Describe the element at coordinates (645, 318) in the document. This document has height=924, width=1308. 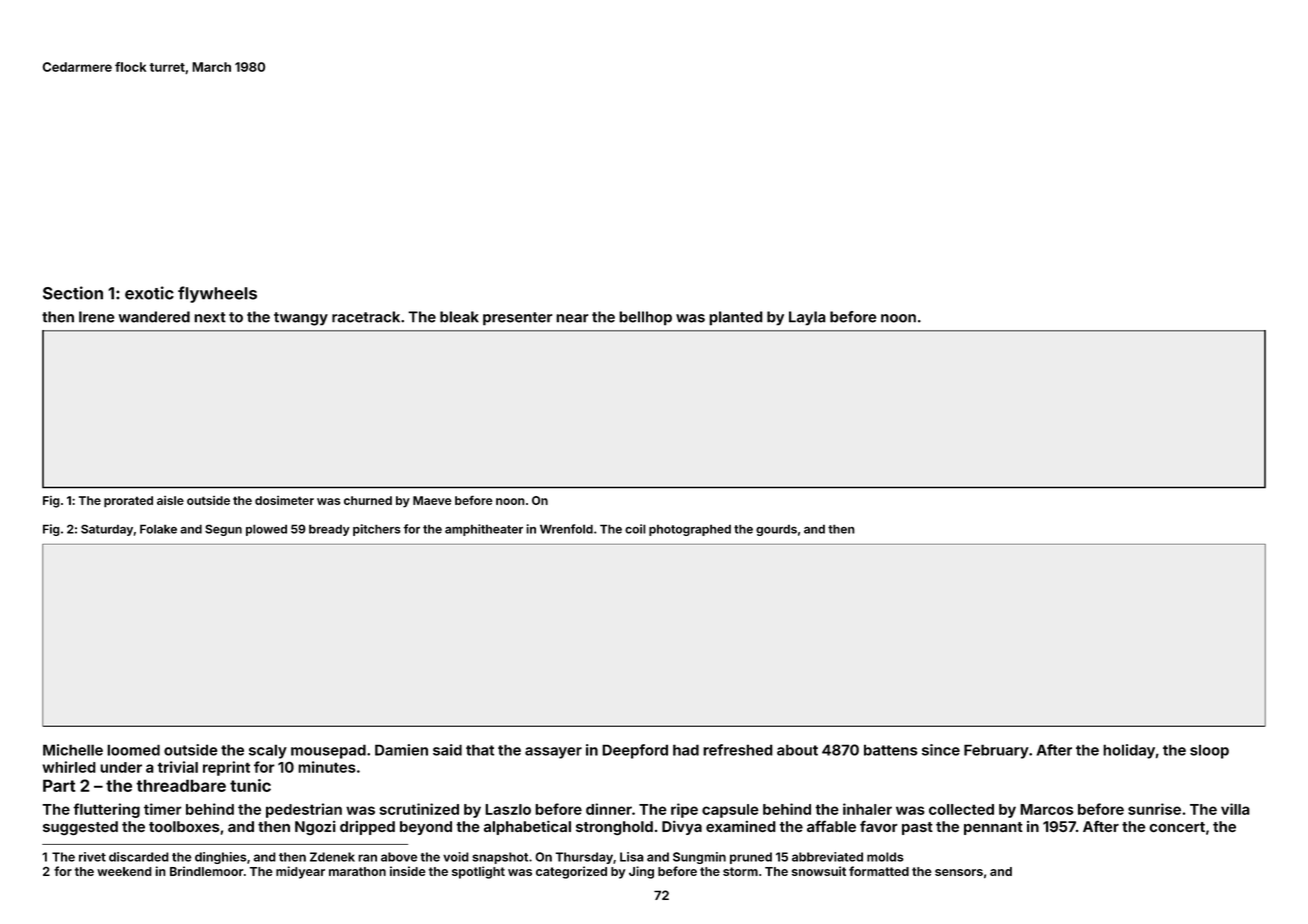
I see `bellhop` at that location.
